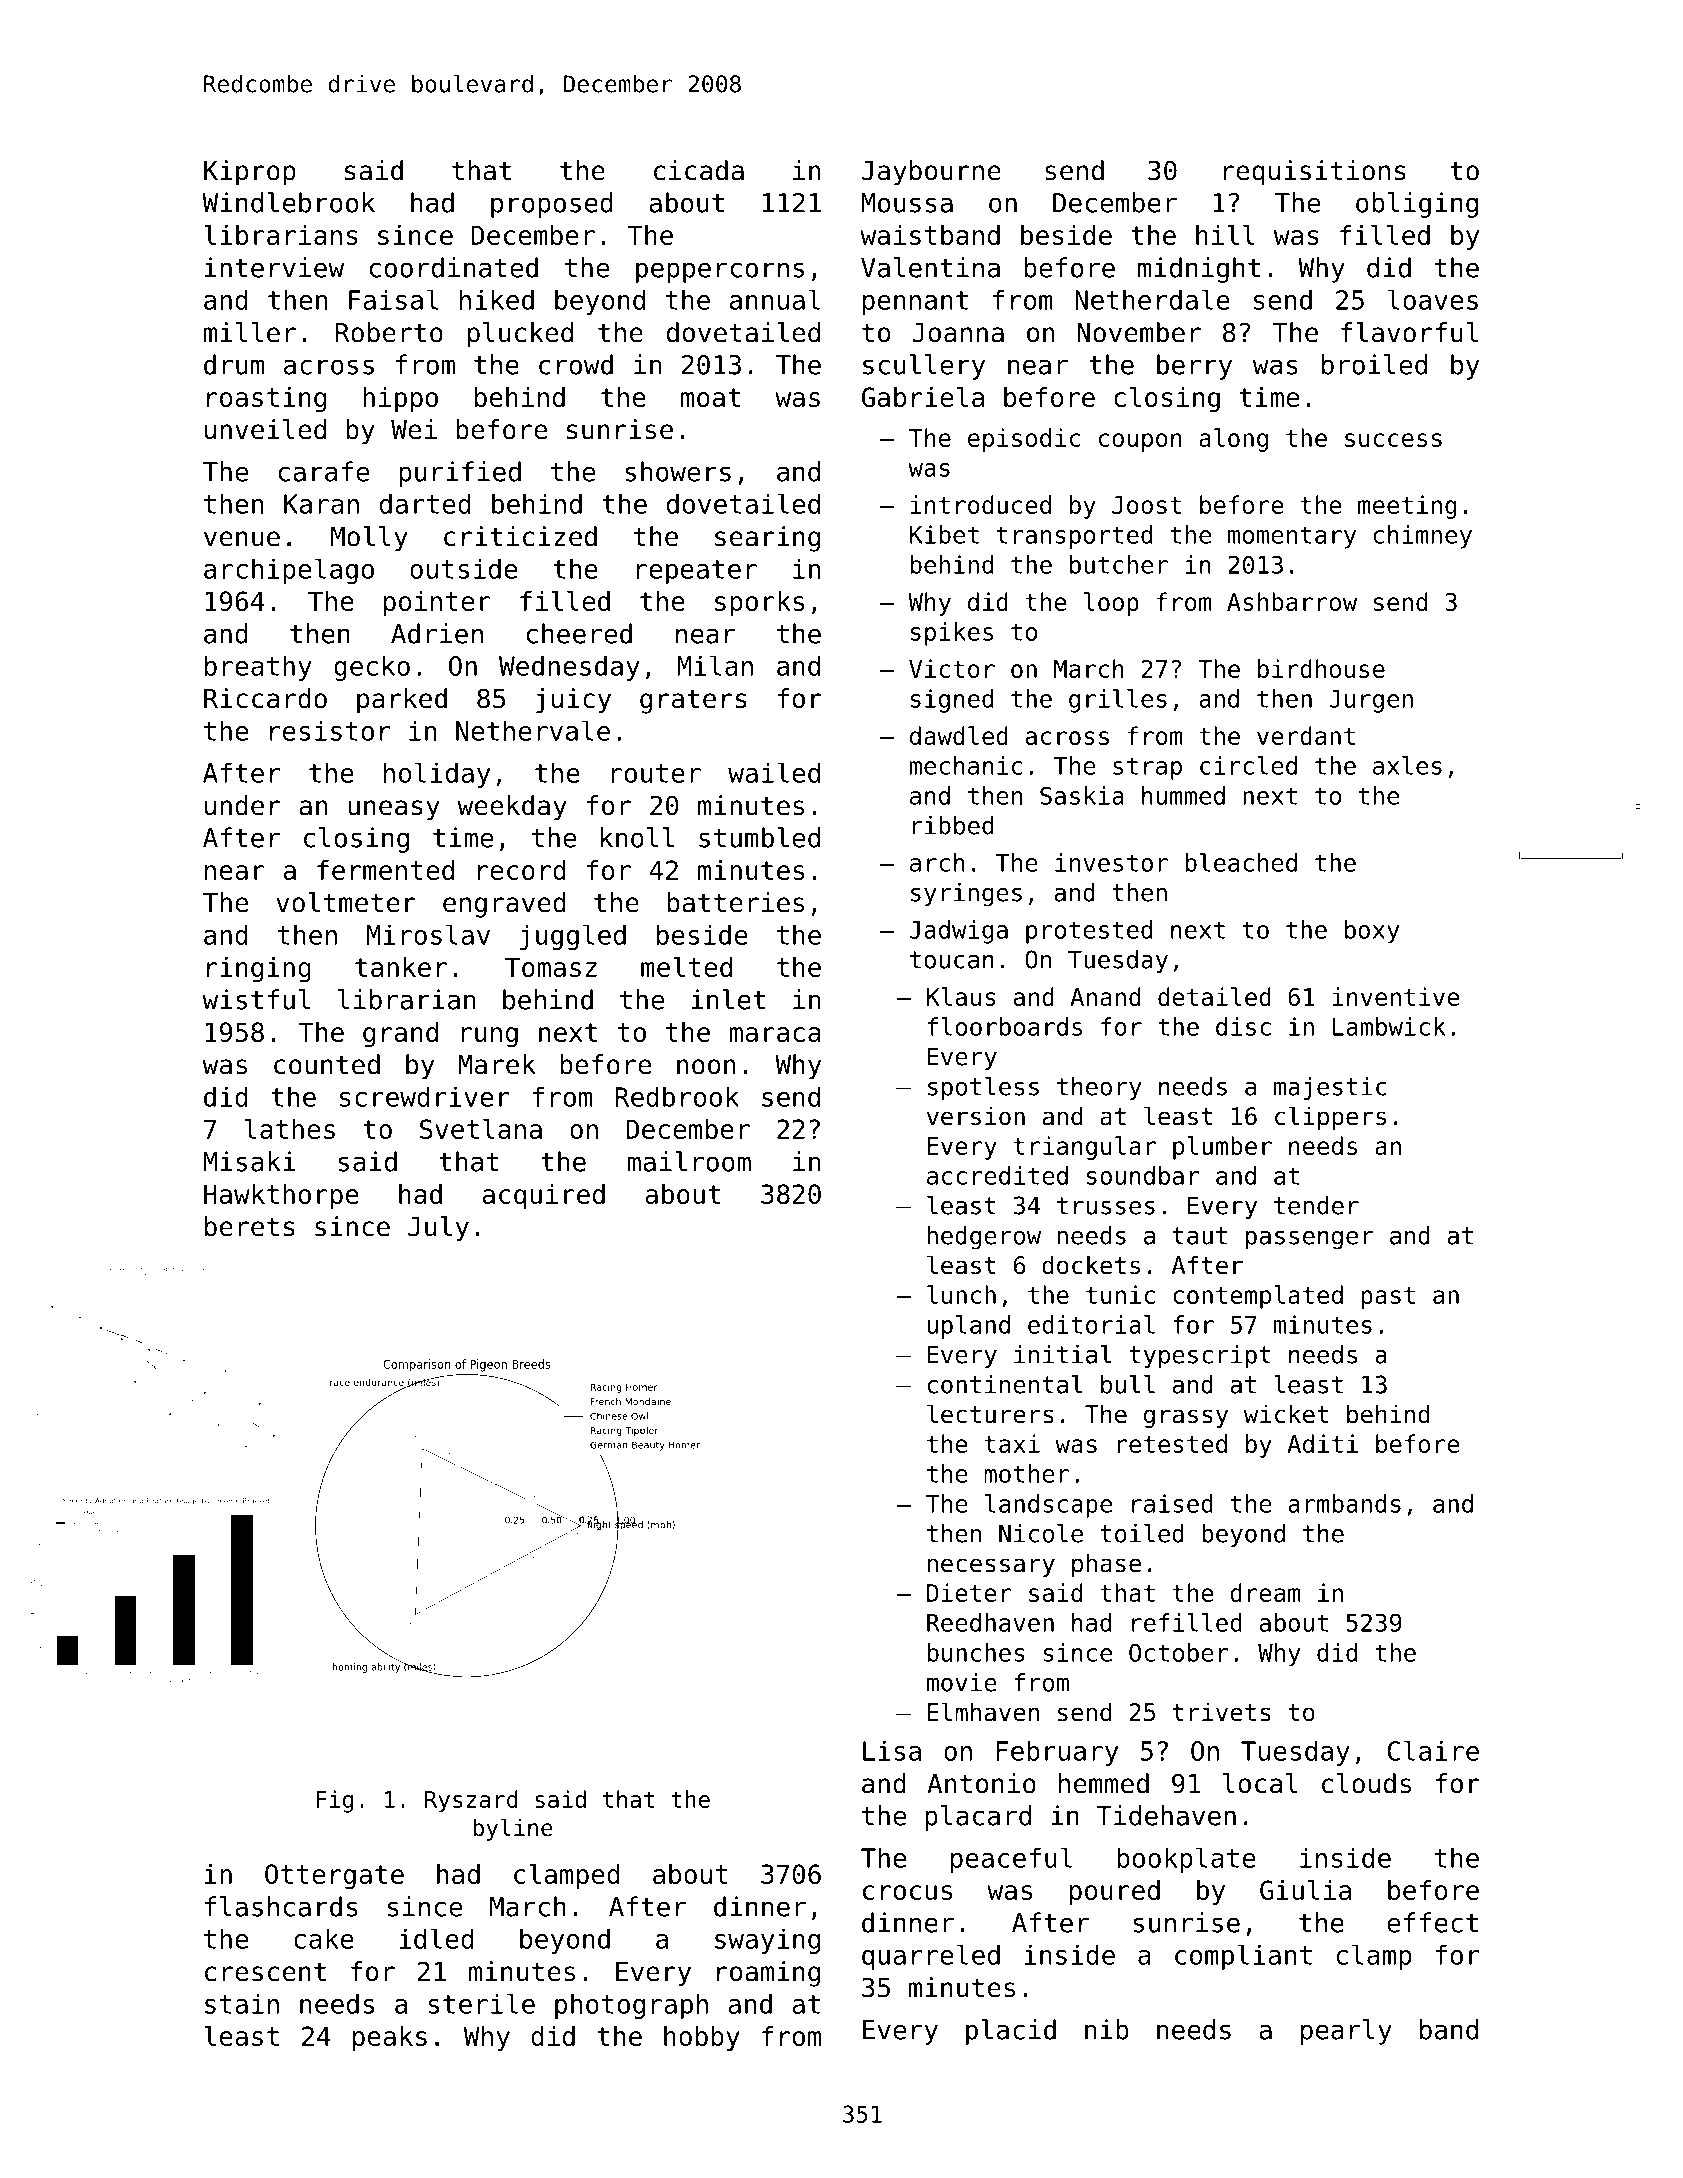  I want to click on hobby, so click(702, 2038).
